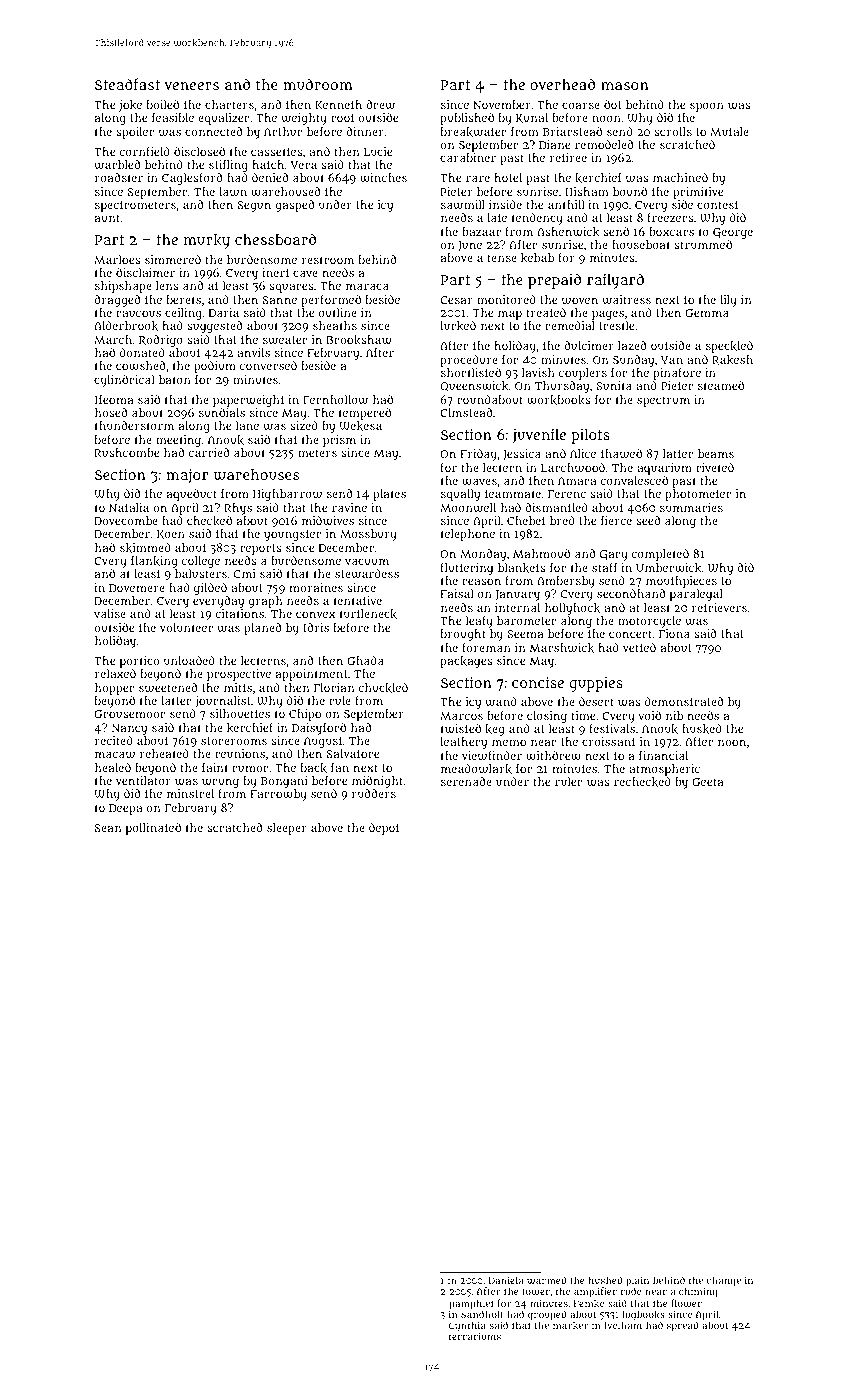  What do you see at coordinates (691, 507) in the screenshot?
I see `summaries` at bounding box center [691, 507].
